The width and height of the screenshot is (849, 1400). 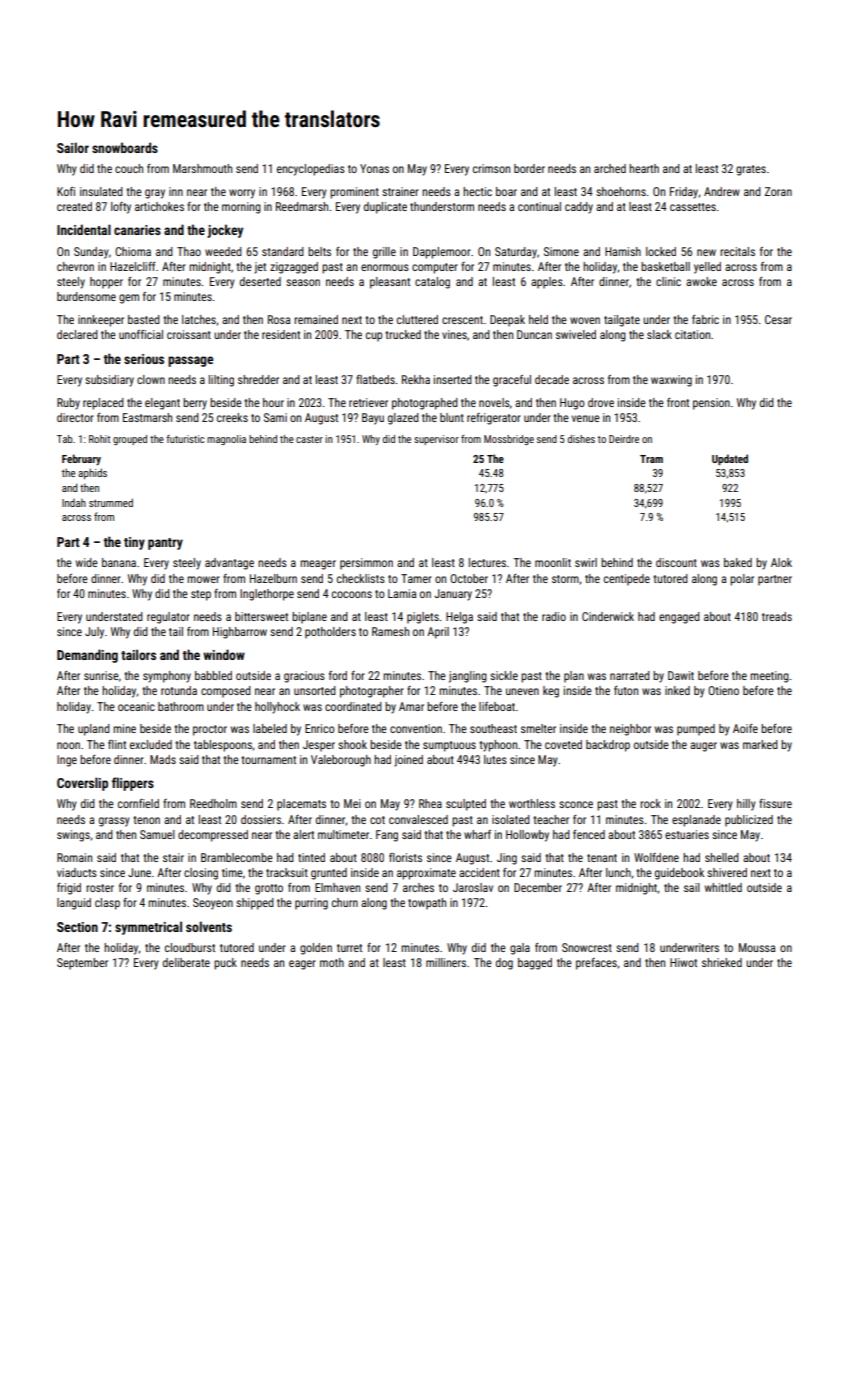 I want to click on worry, so click(x=242, y=194).
